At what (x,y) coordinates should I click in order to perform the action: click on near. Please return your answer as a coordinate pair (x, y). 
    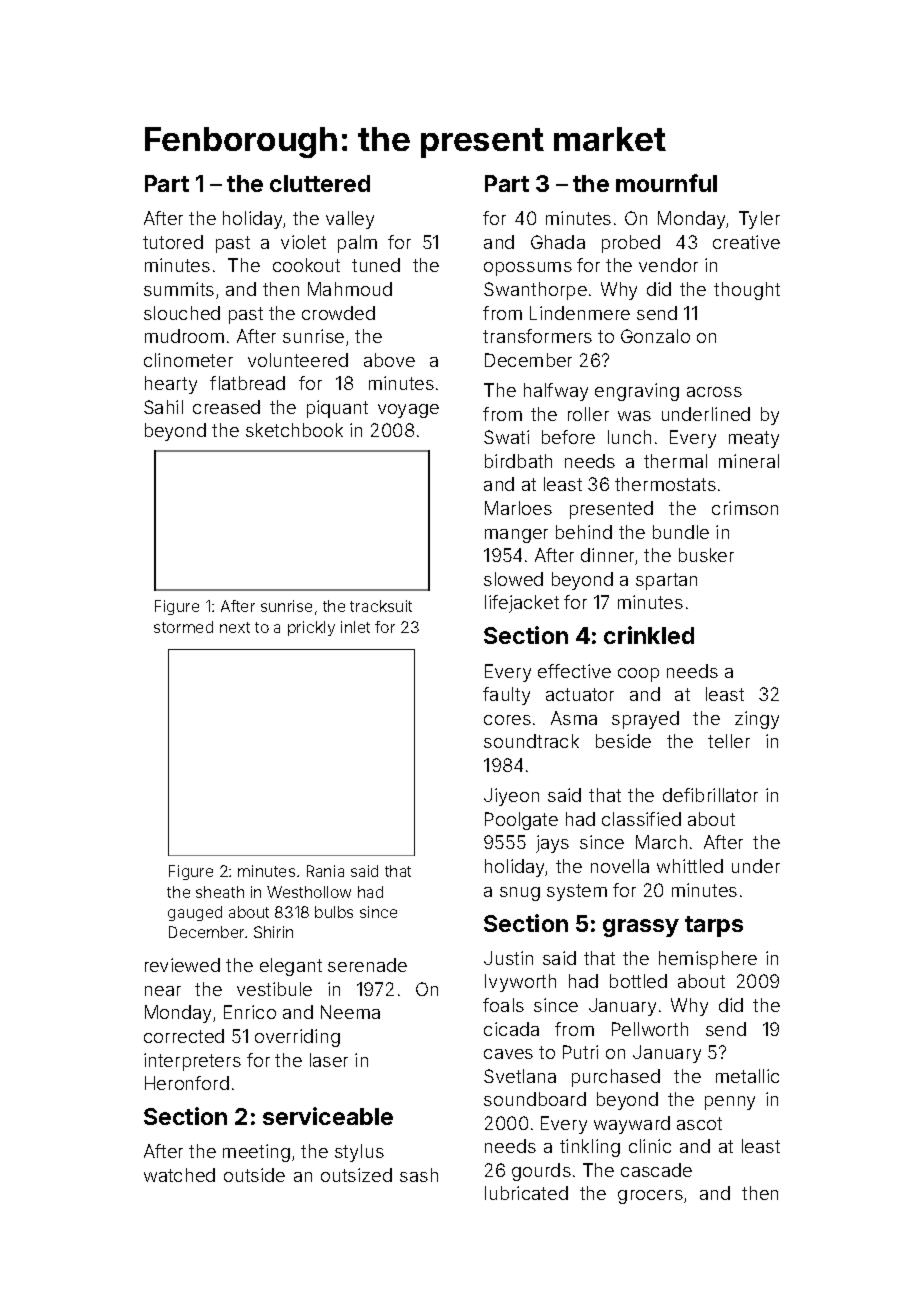
    Looking at the image, I should click on (163, 991).
